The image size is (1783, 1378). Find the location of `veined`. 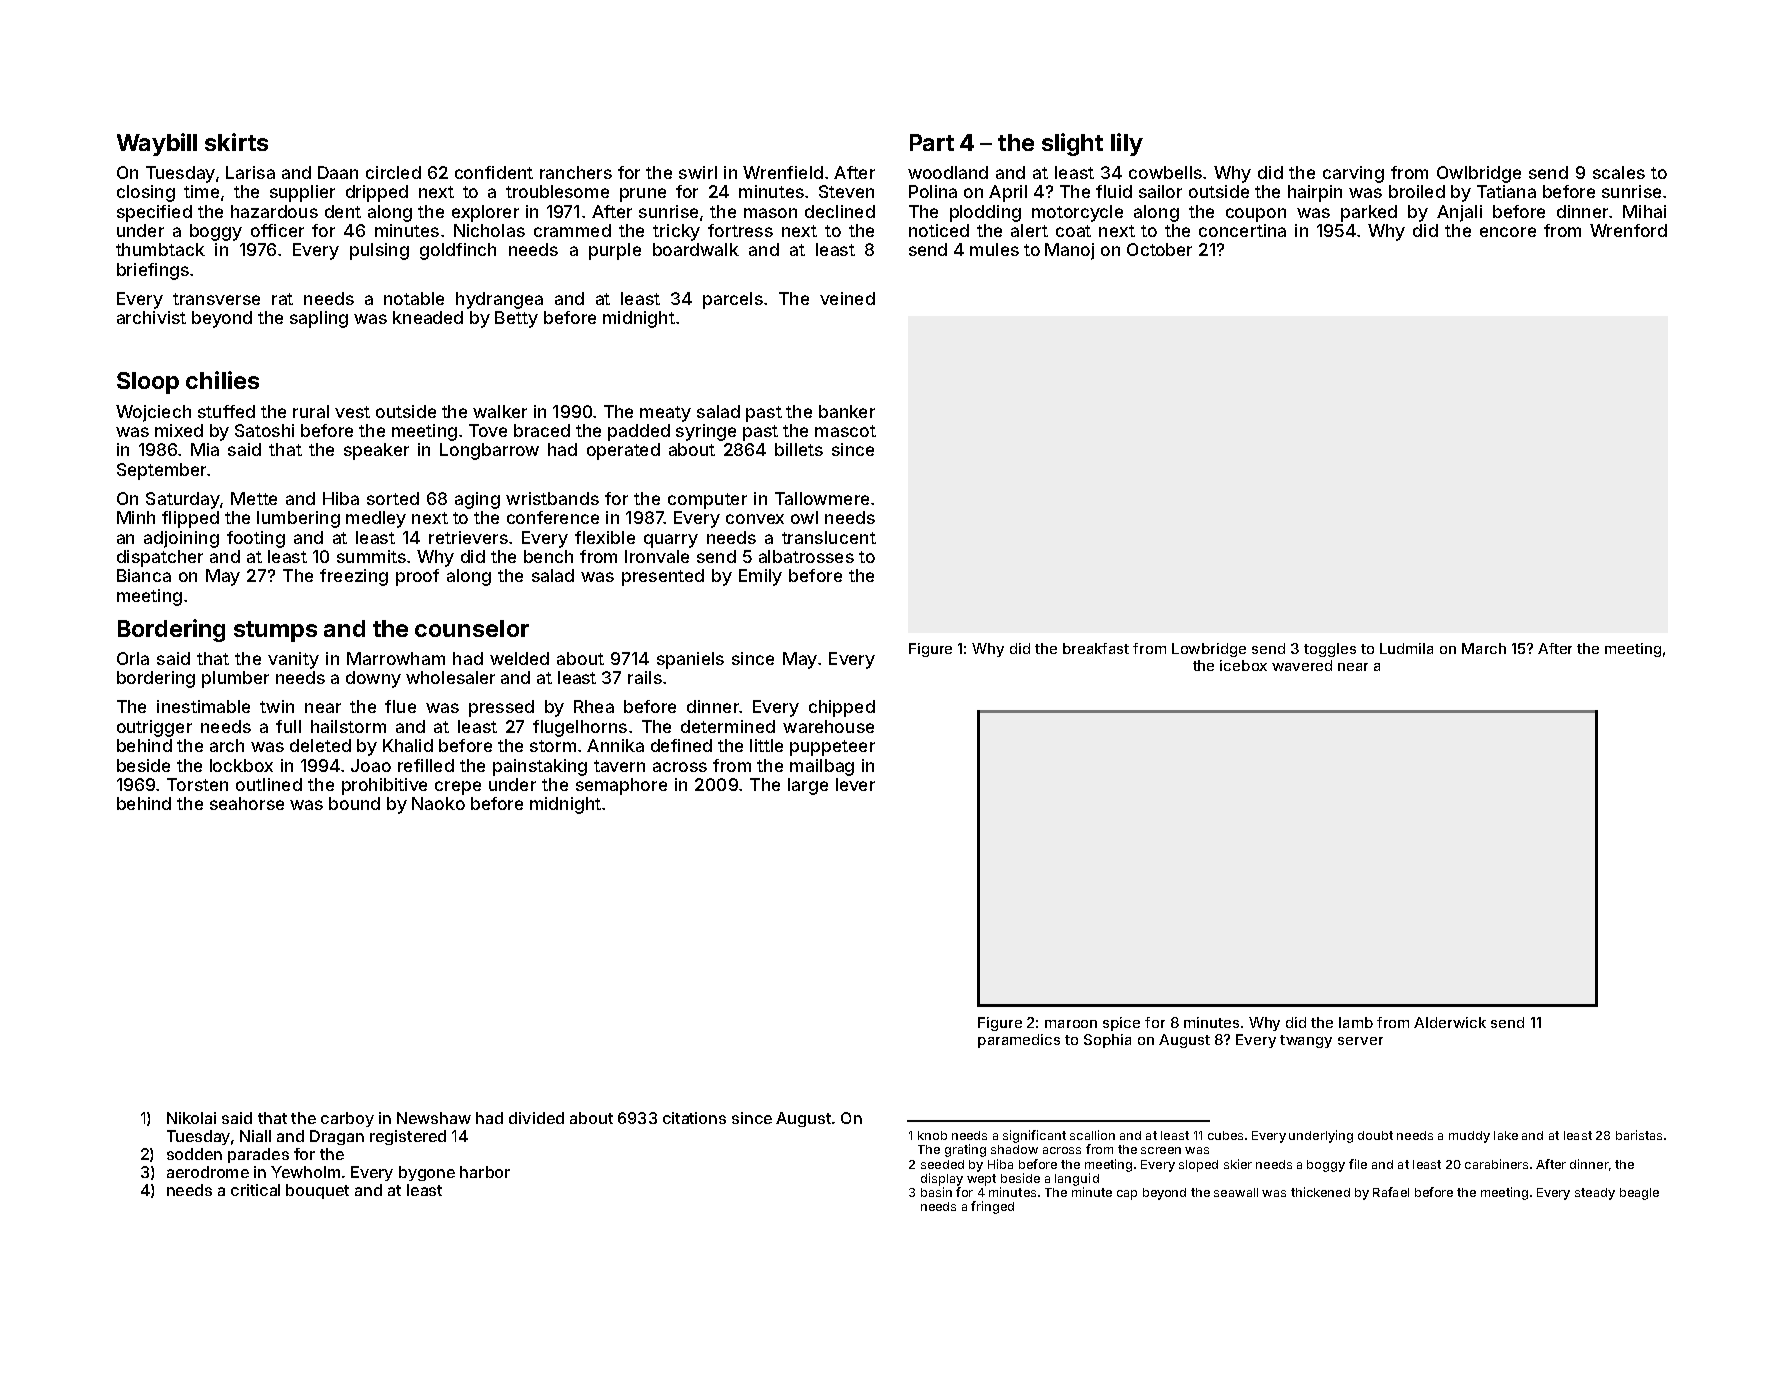

veined is located at coordinates (847, 298).
